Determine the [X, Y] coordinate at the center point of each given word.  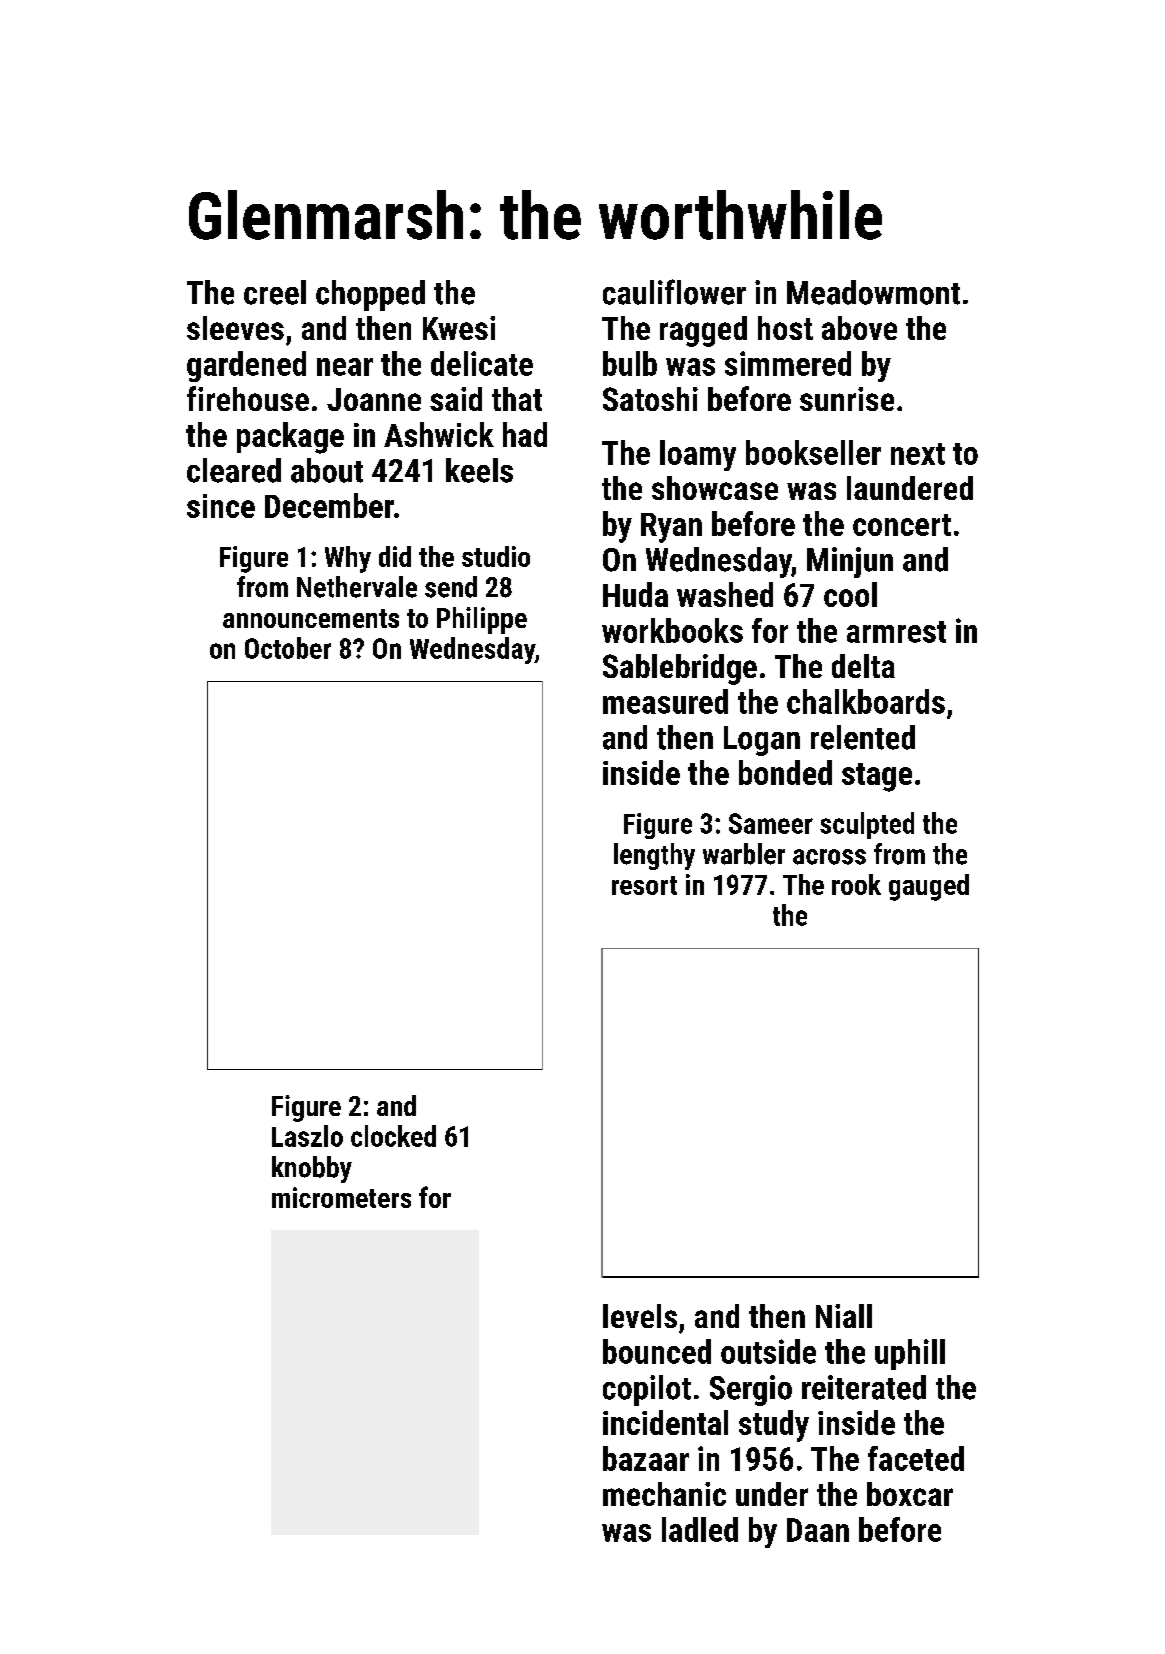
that [517, 399]
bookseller [813, 452]
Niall [844, 1316]
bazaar [646, 1458]
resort [644, 885]
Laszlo [307, 1136]
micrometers [341, 1197]
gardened [246, 366]
